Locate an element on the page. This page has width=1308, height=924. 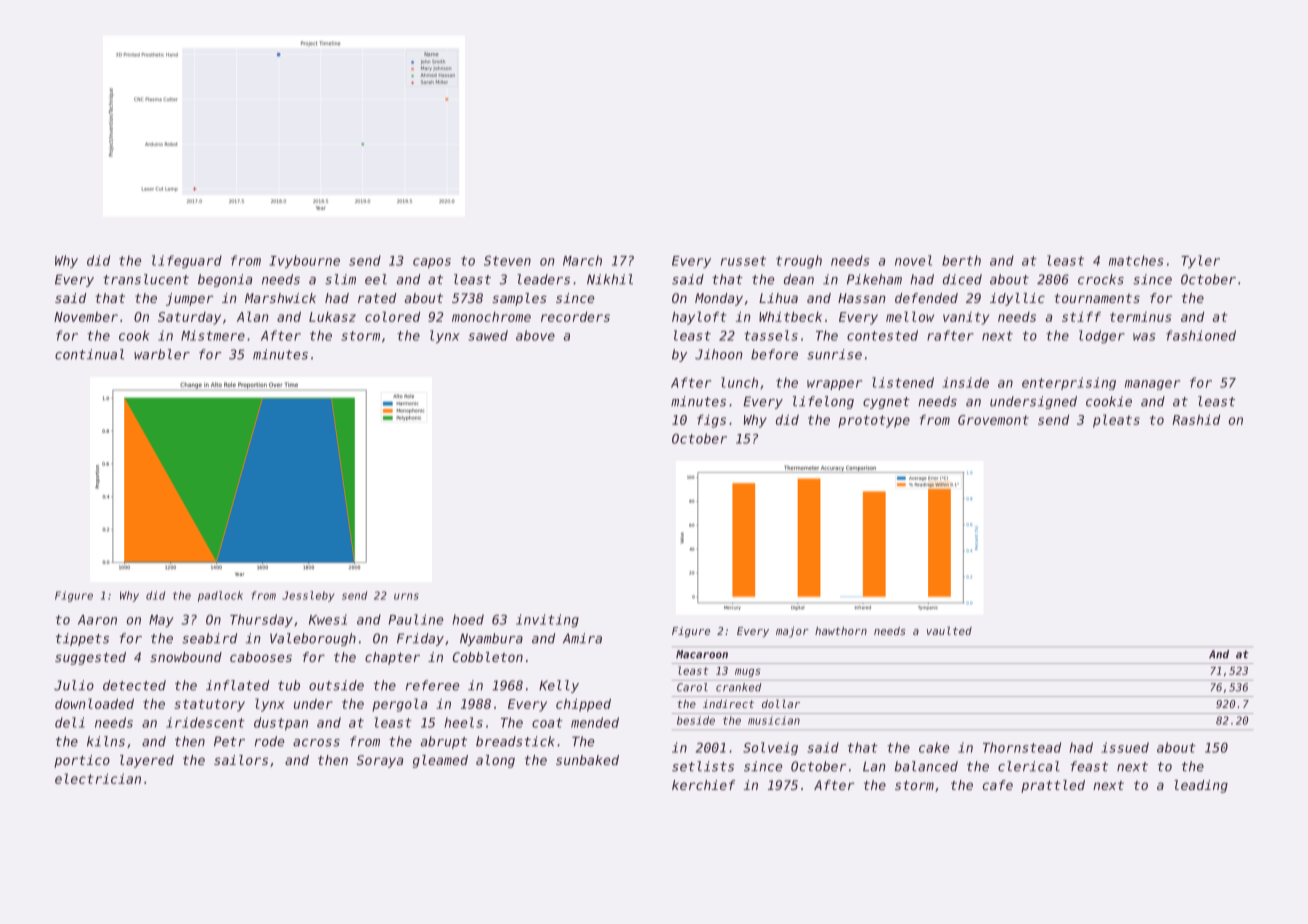
lifelong is located at coordinates (823, 402).
